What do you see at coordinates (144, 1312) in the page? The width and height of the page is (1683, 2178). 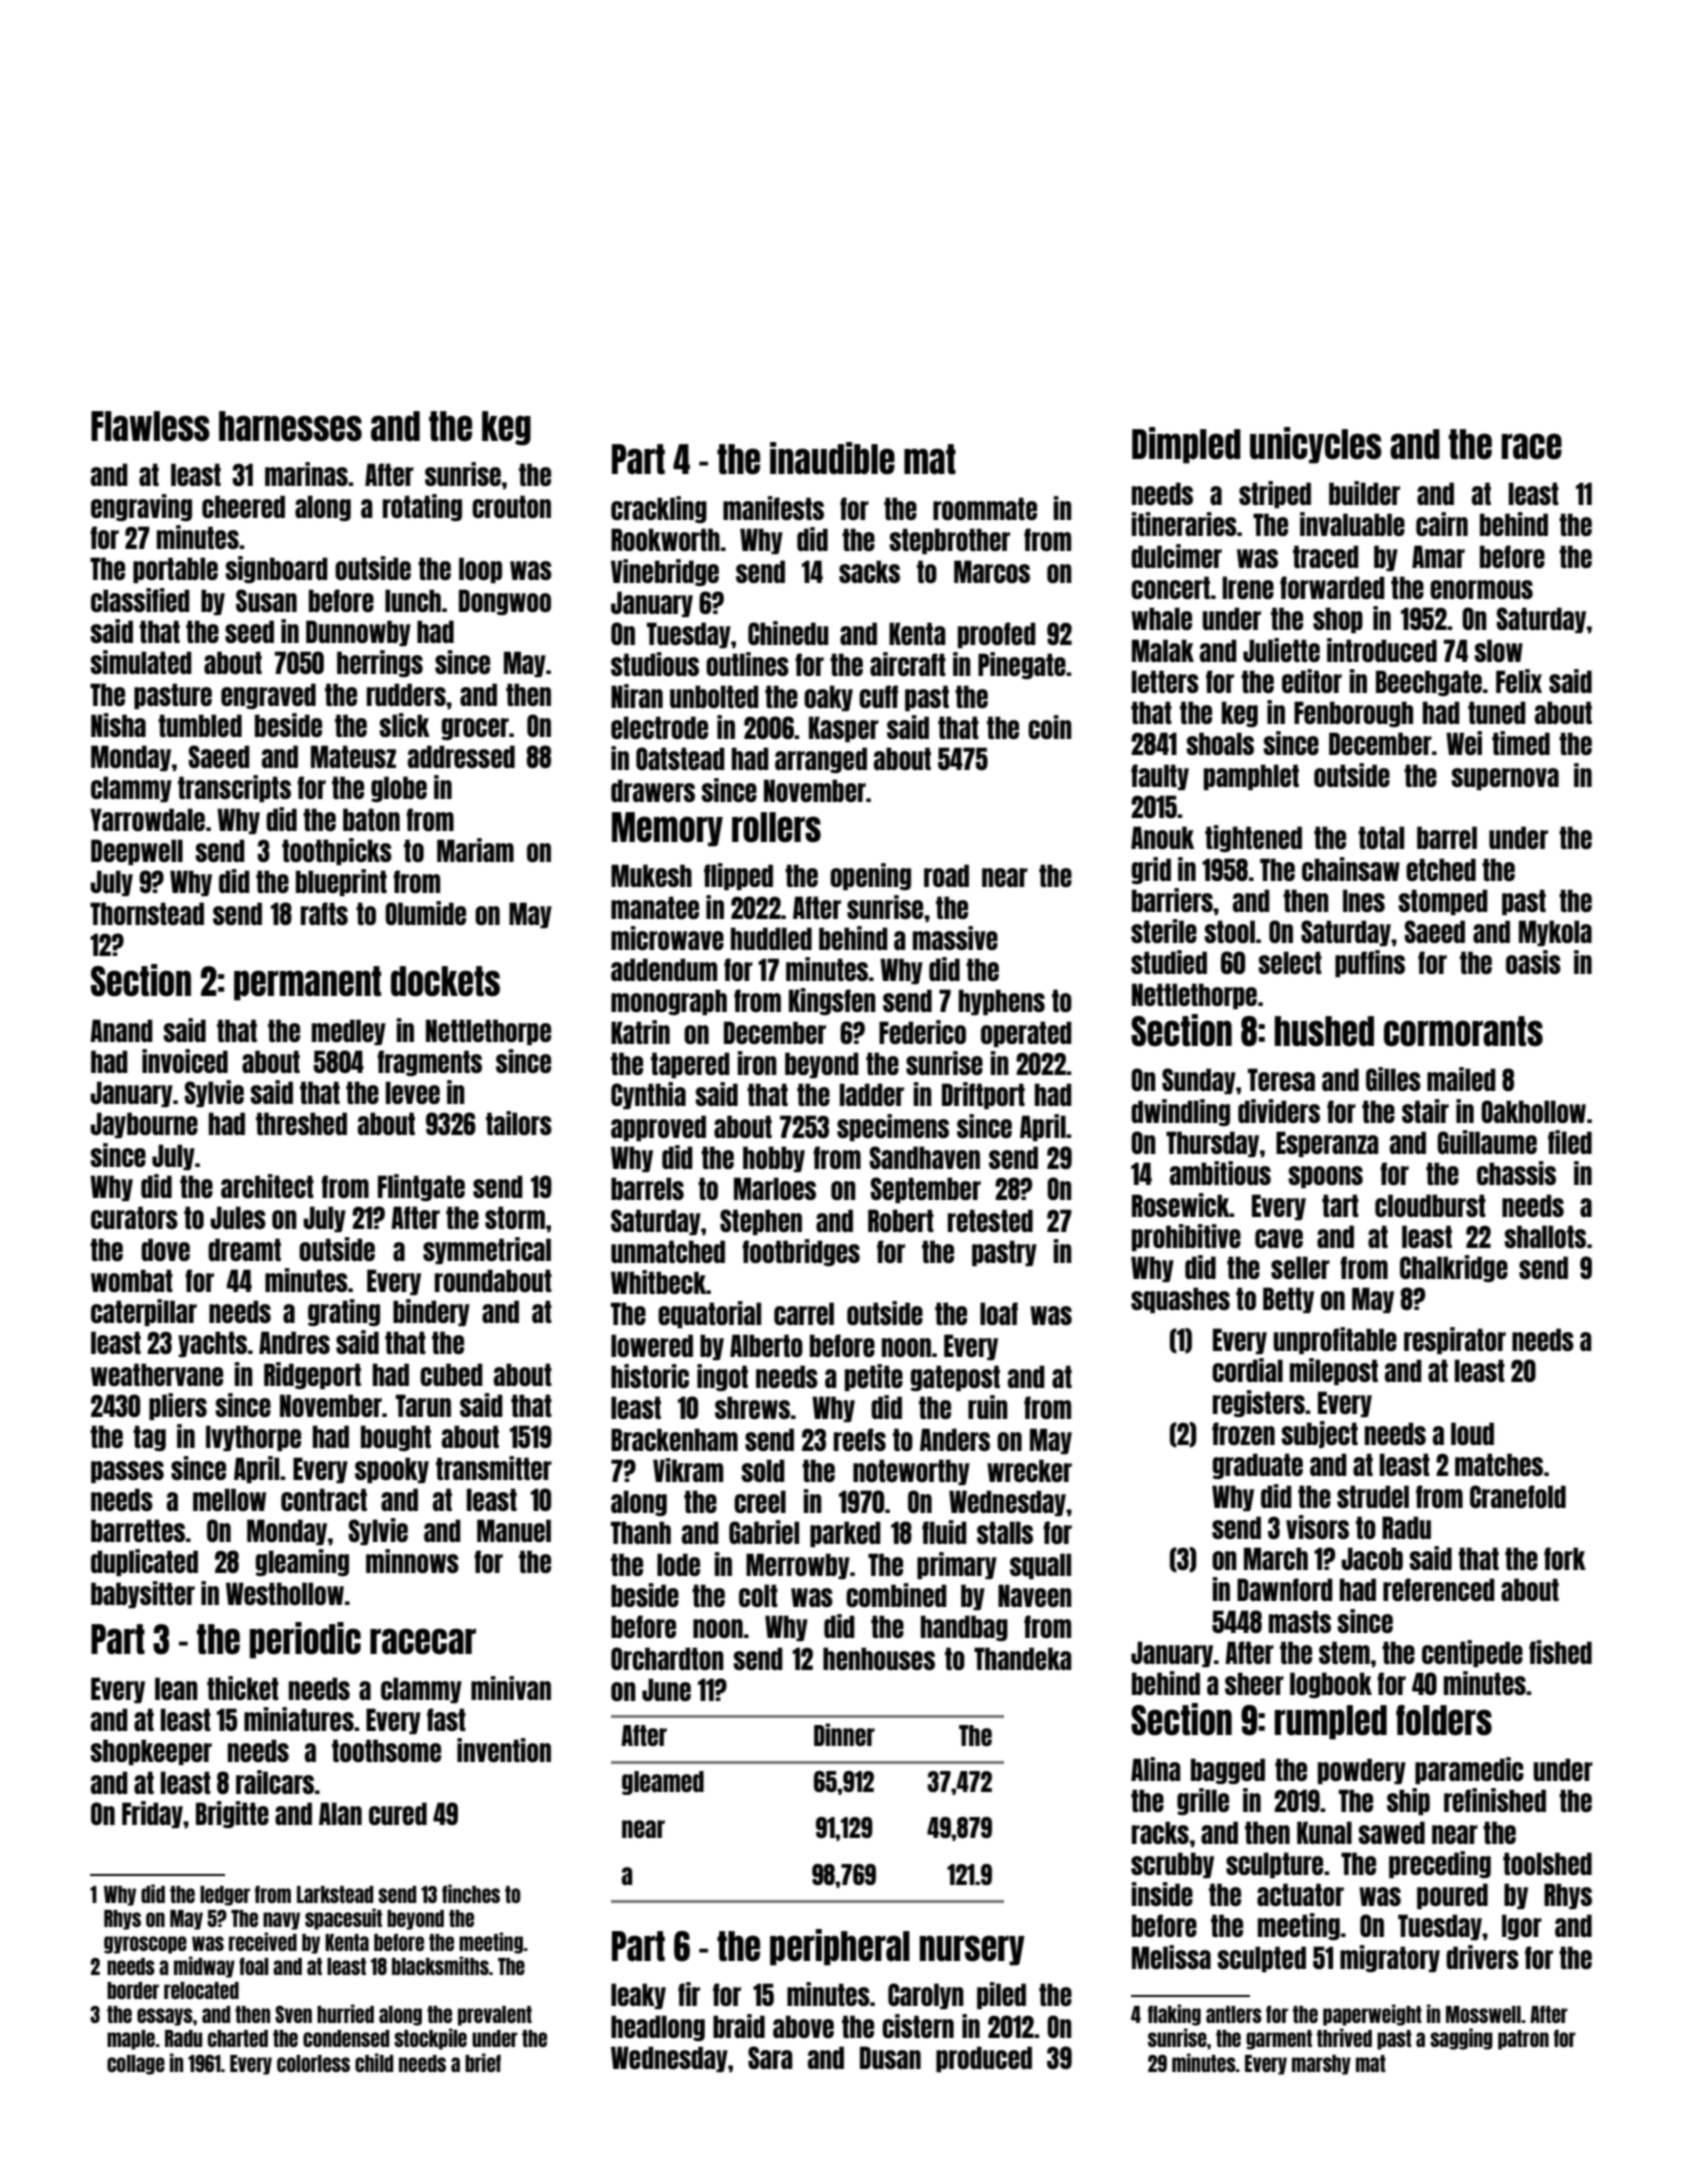 I see `caterpillar` at bounding box center [144, 1312].
